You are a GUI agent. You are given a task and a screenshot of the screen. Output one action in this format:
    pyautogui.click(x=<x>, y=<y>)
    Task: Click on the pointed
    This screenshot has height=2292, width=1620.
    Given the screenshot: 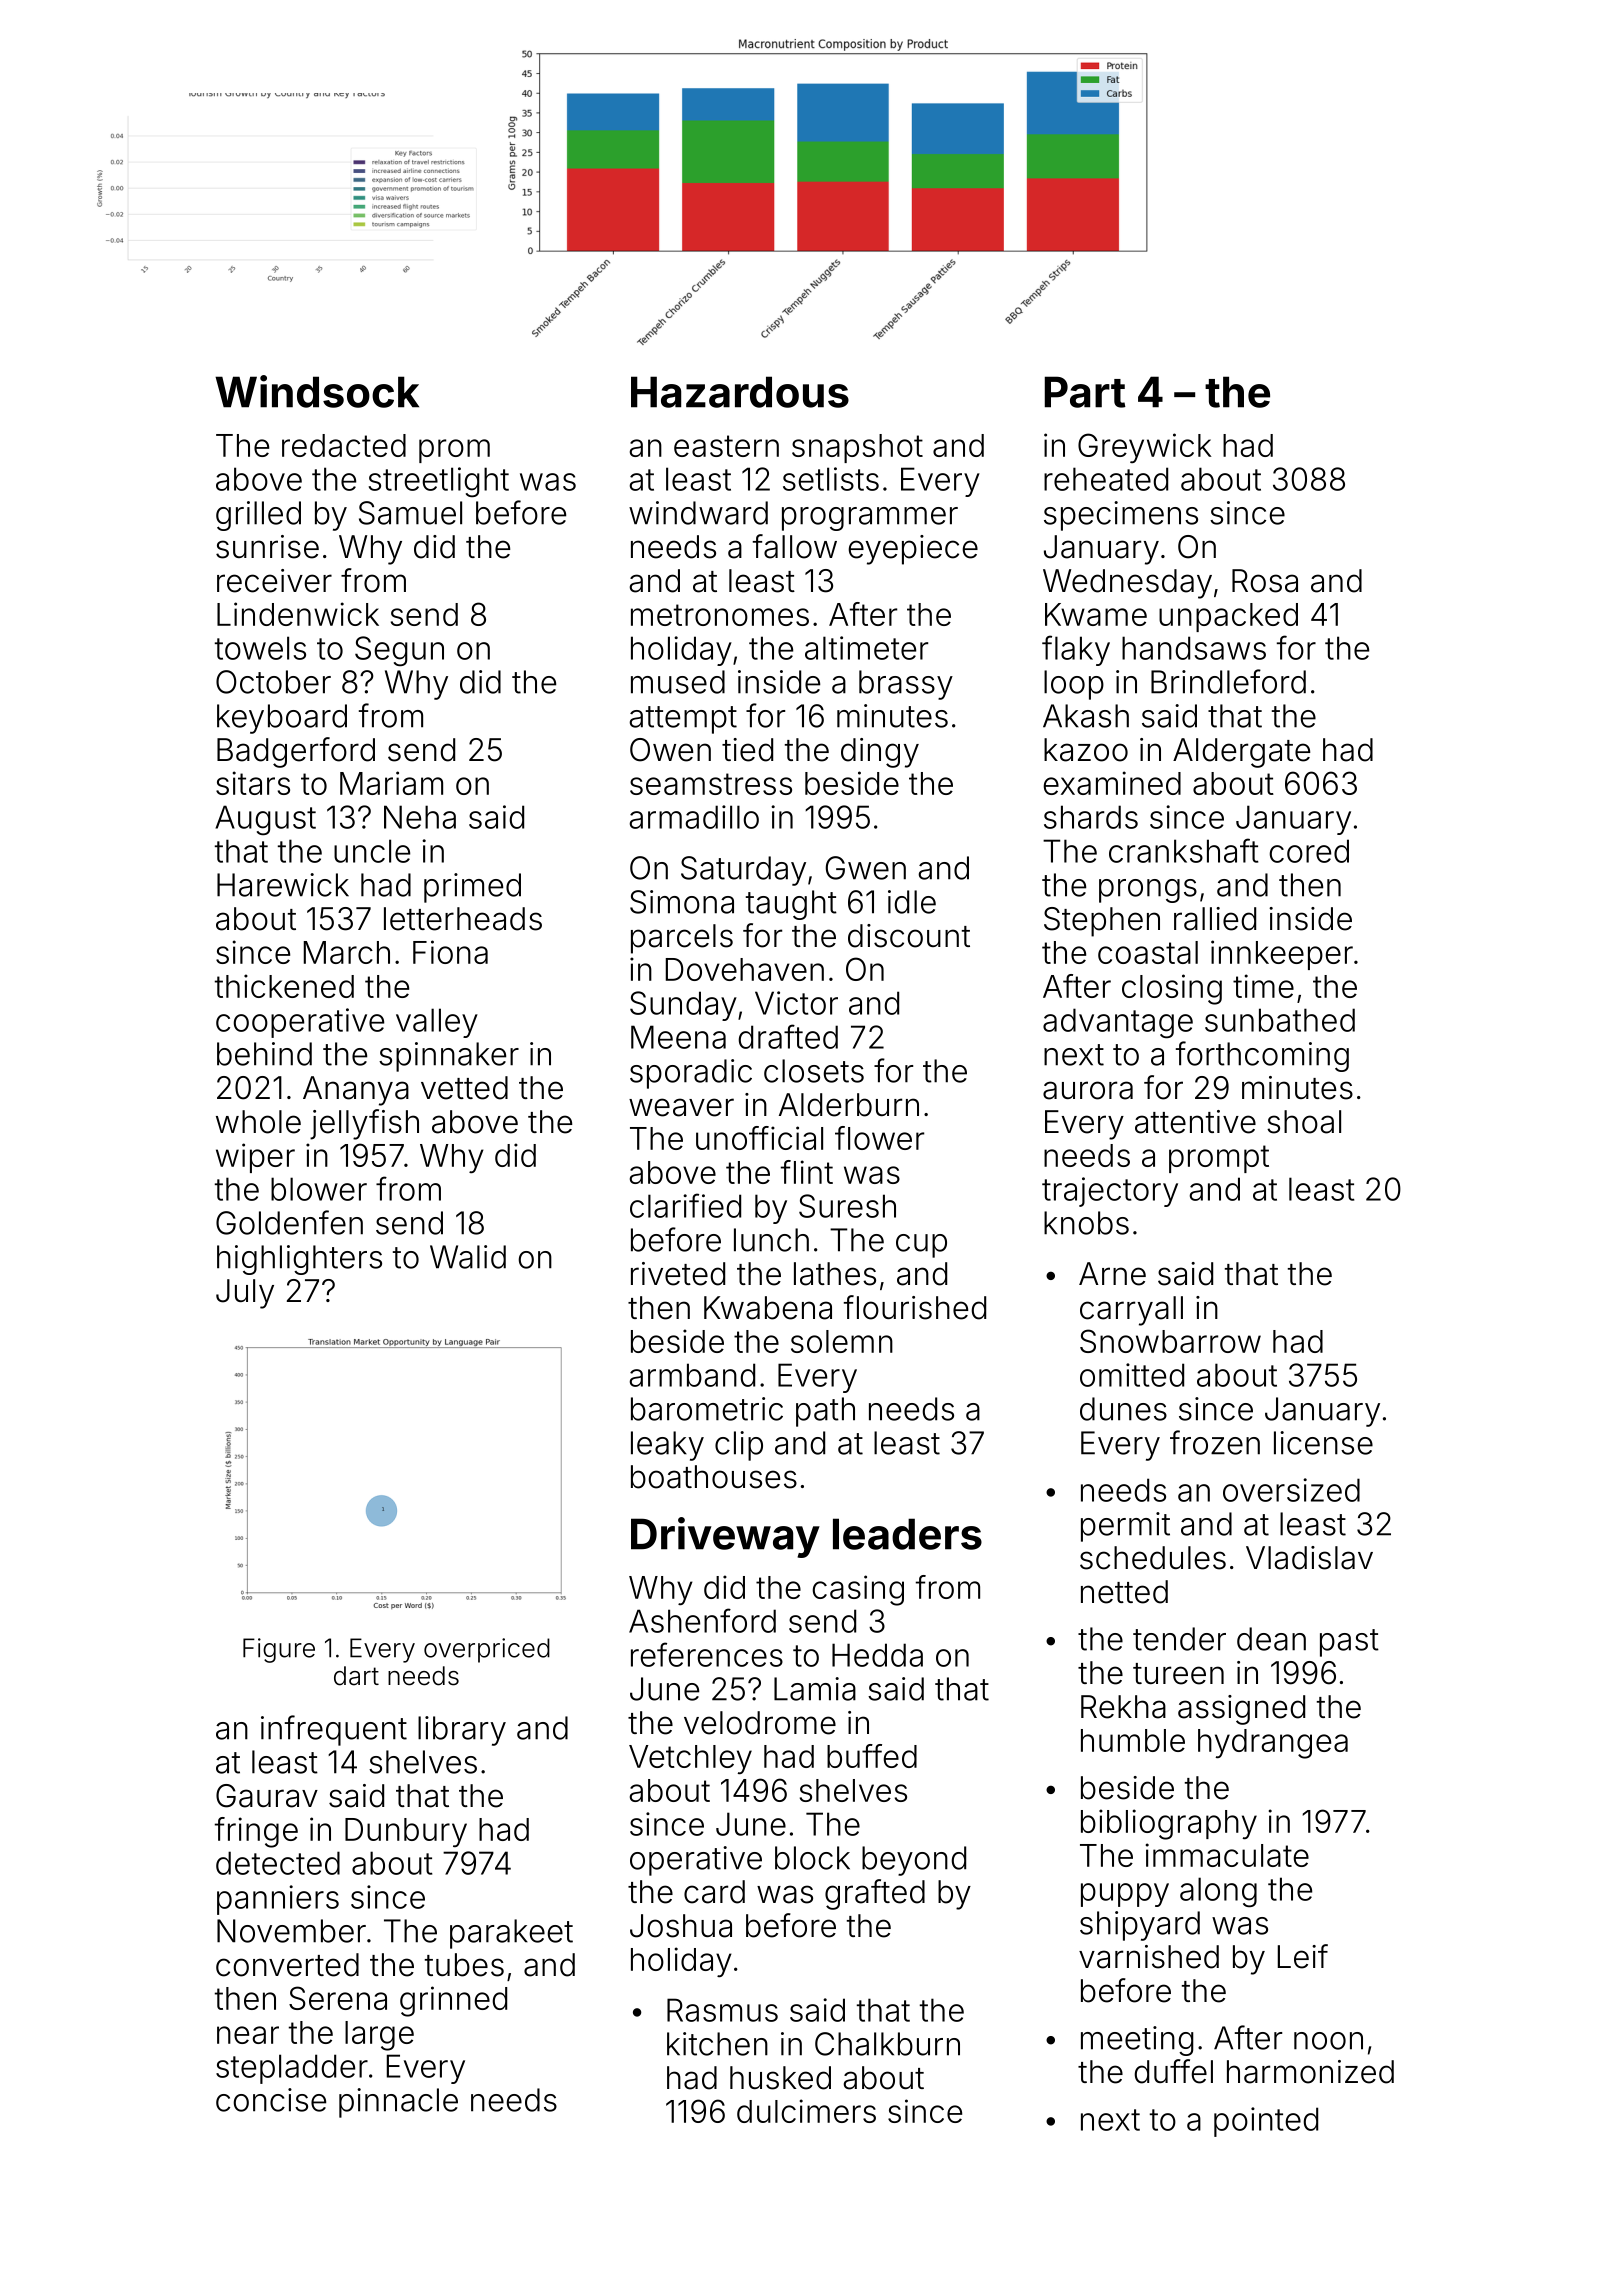 What is the action you would take?
    pyautogui.click(x=1266, y=2122)
